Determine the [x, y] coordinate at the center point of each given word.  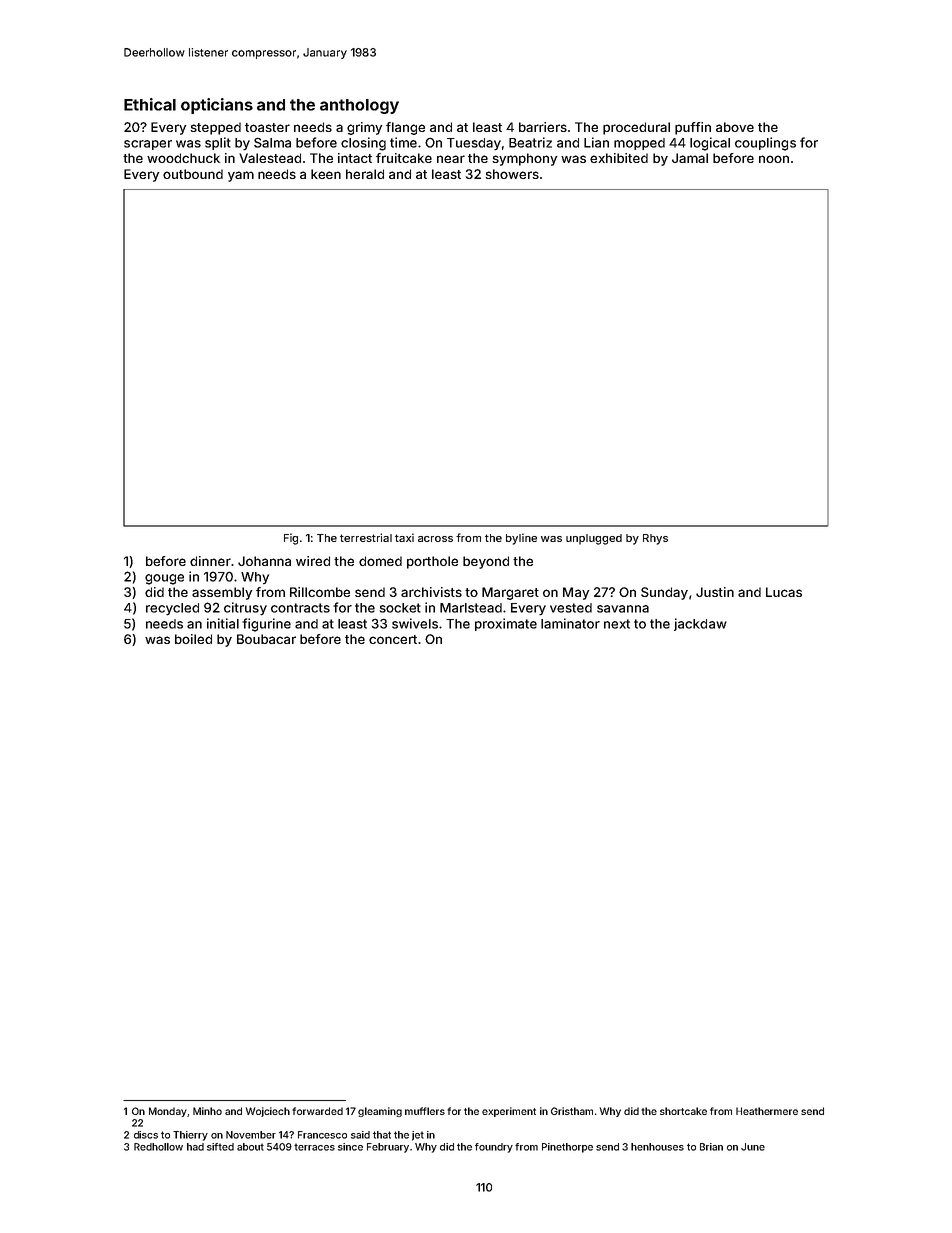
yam [241, 176]
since [350, 1147]
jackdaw [700, 624]
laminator [570, 623]
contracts [300, 608]
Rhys [655, 539]
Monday [168, 1112]
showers [512, 174]
